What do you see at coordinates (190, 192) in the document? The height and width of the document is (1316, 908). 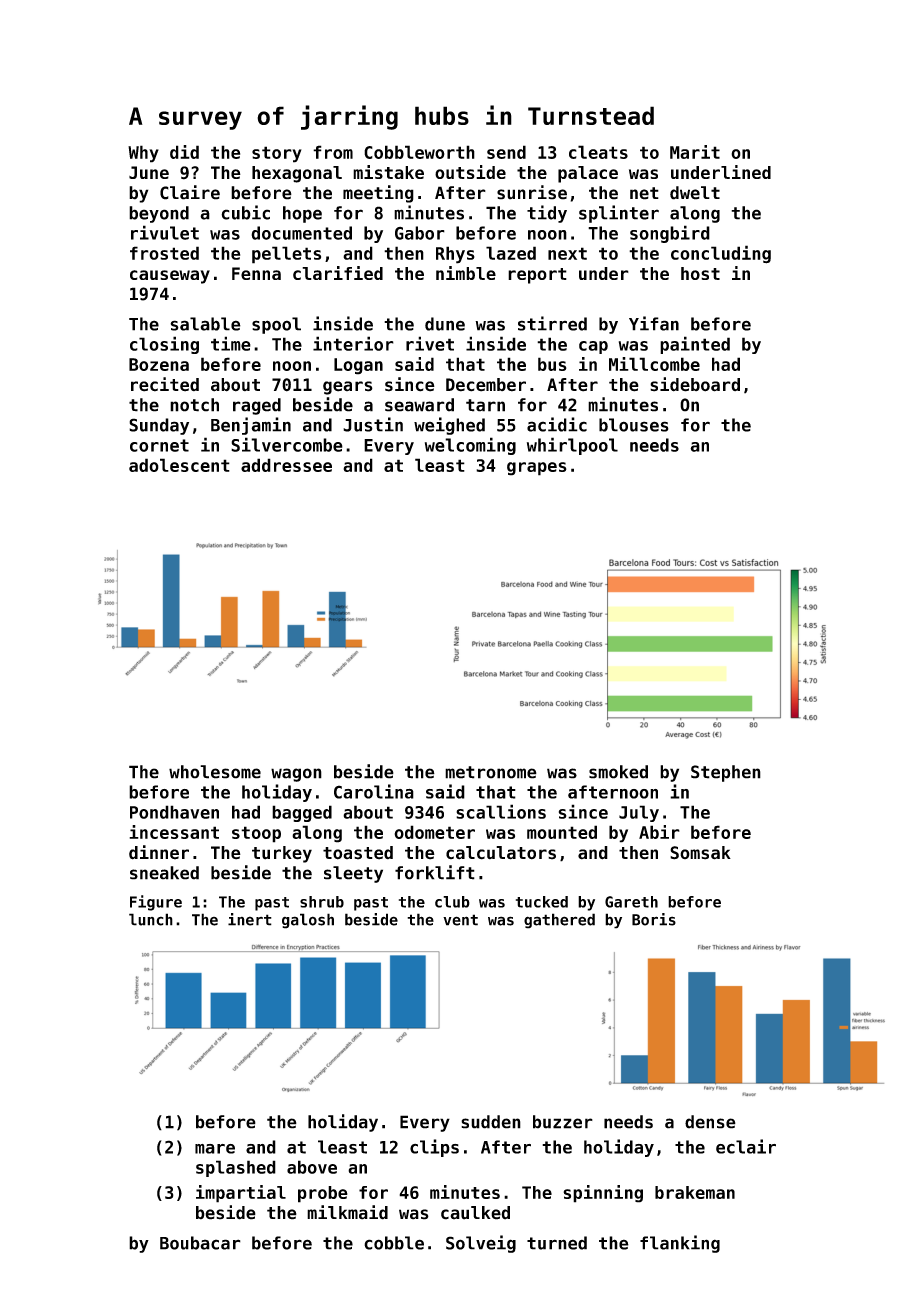 I see `Claire` at bounding box center [190, 192].
